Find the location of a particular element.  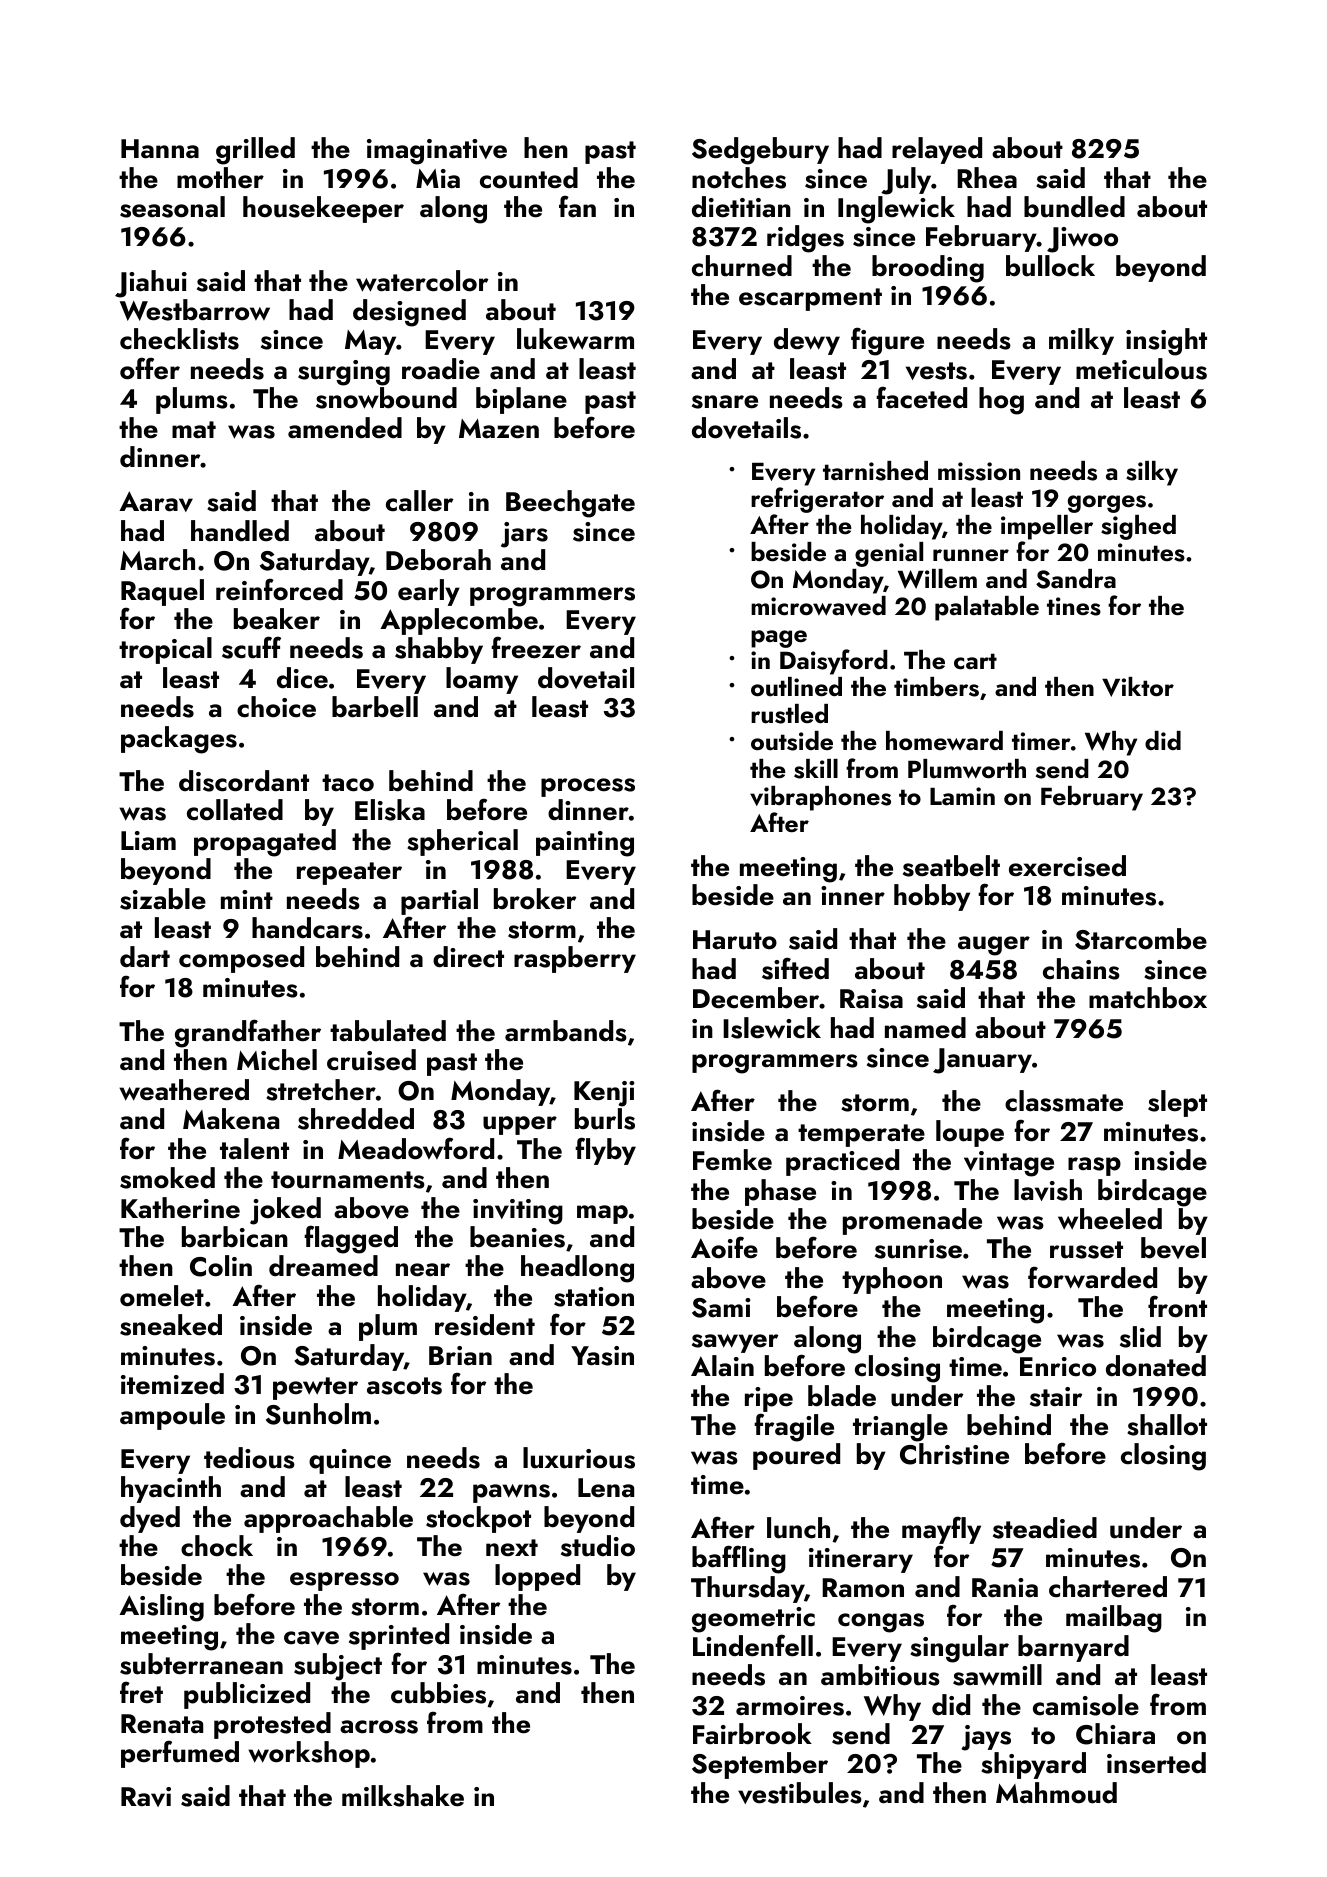

shredded is located at coordinates (356, 1119).
